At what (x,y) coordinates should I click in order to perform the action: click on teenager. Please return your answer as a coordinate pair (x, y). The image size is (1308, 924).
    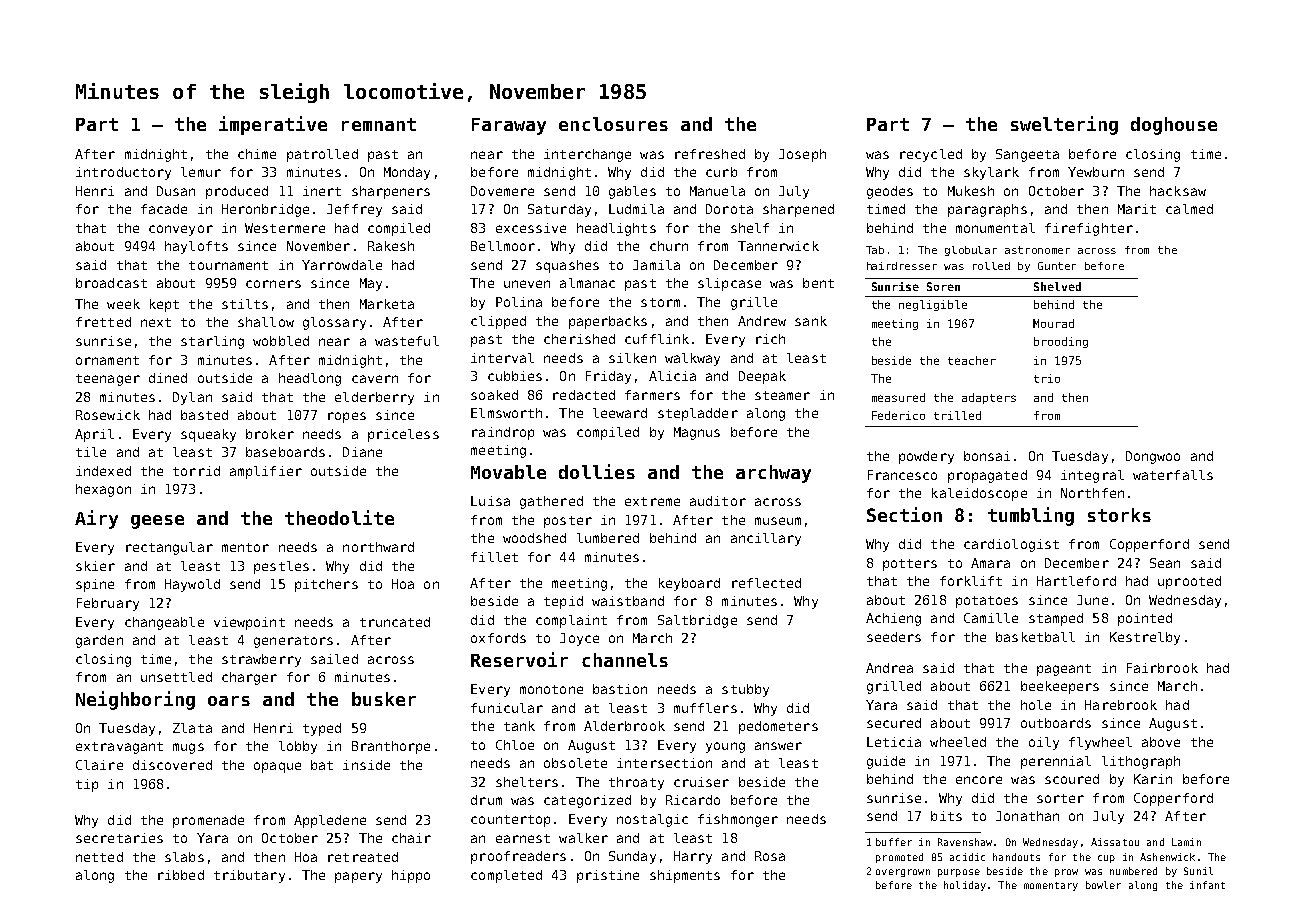
    Looking at the image, I should click on (108, 380).
